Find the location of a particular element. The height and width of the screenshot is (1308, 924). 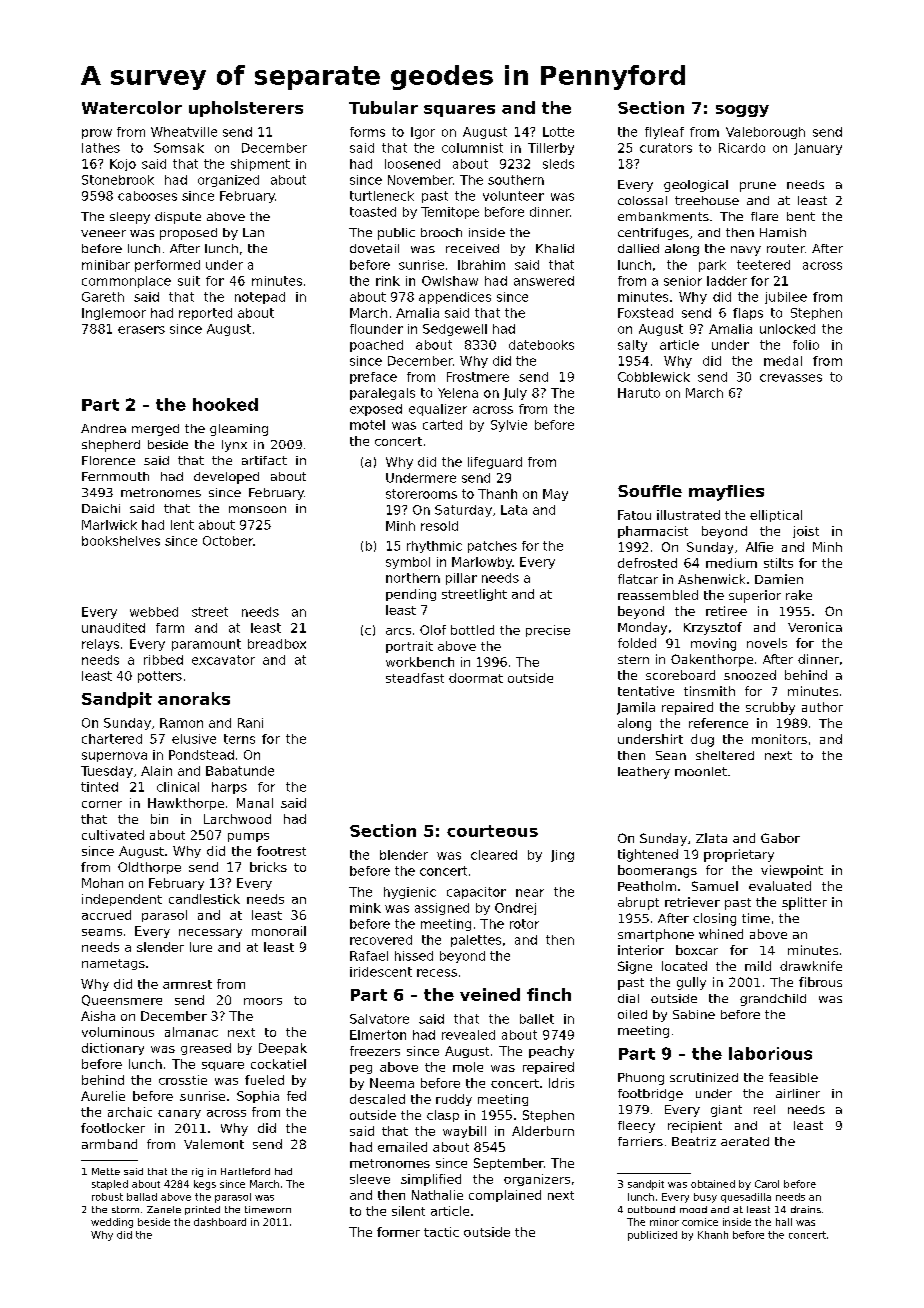

drawknife is located at coordinates (811, 966).
